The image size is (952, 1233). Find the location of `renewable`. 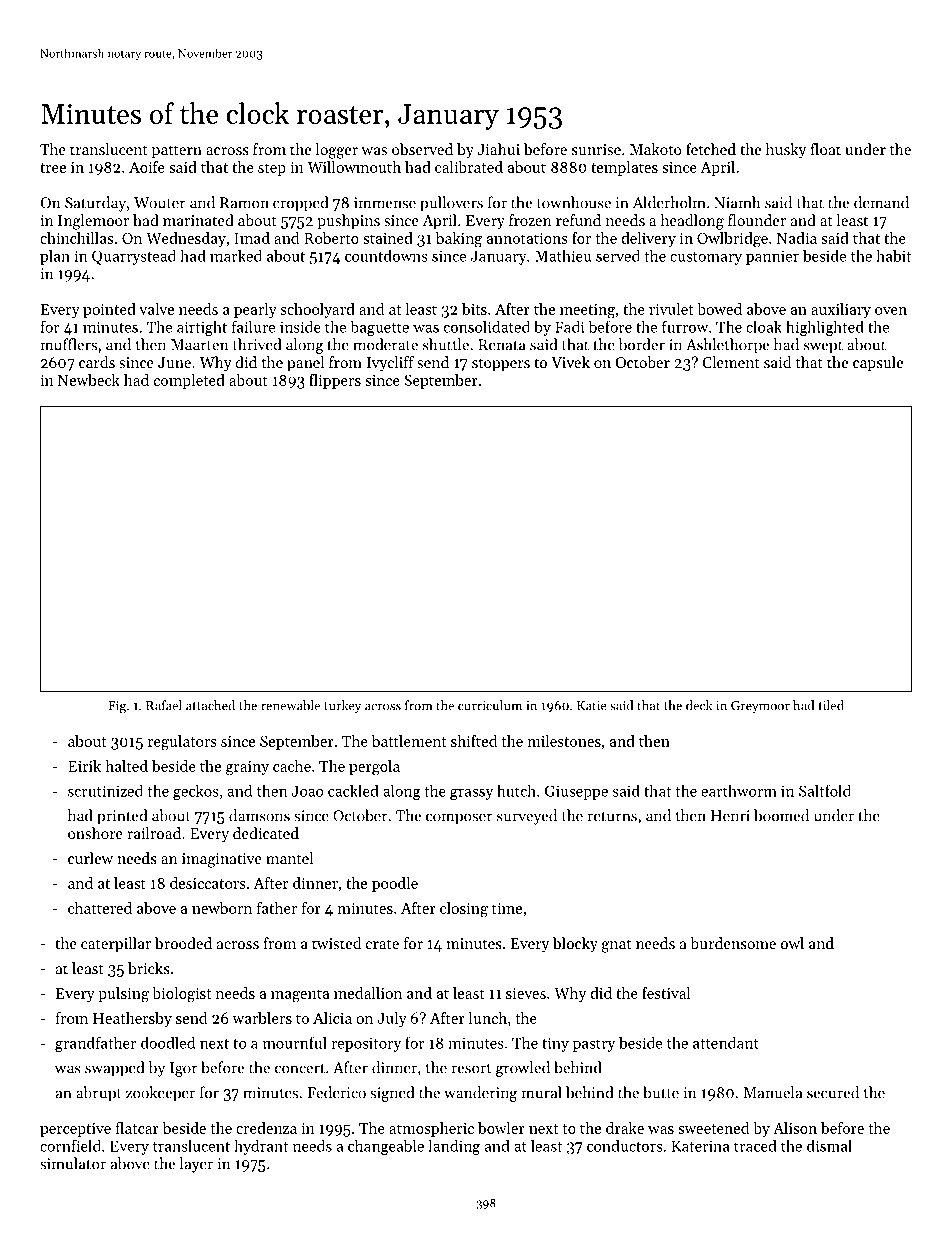

renewable is located at coordinates (290, 705).
